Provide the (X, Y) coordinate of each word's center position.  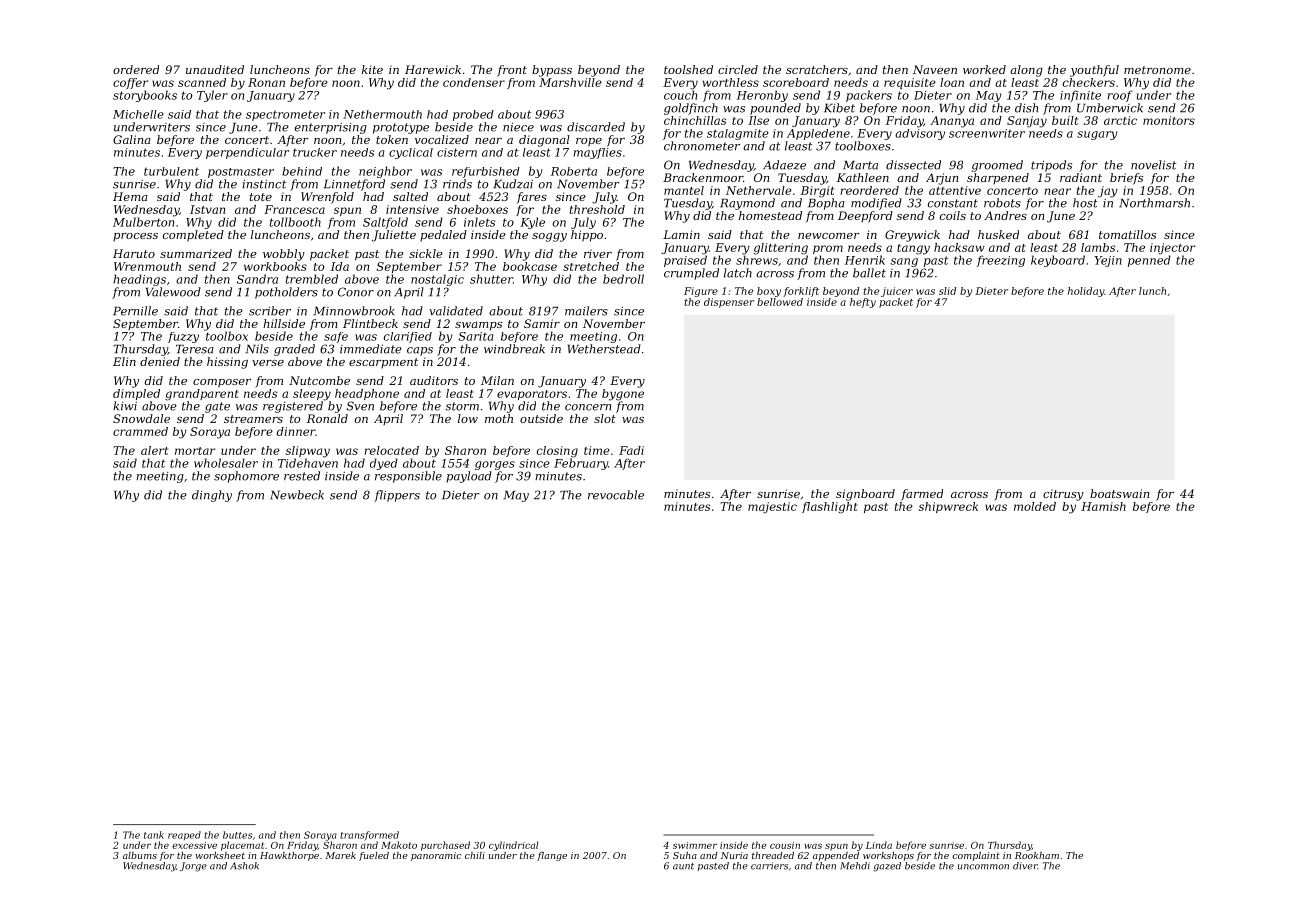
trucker (315, 152)
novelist (1153, 165)
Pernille (135, 311)
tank (154, 835)
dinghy (212, 496)
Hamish (1103, 506)
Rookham (1037, 855)
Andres (1005, 215)
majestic (772, 508)
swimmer (695, 845)
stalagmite (738, 134)
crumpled (691, 274)
